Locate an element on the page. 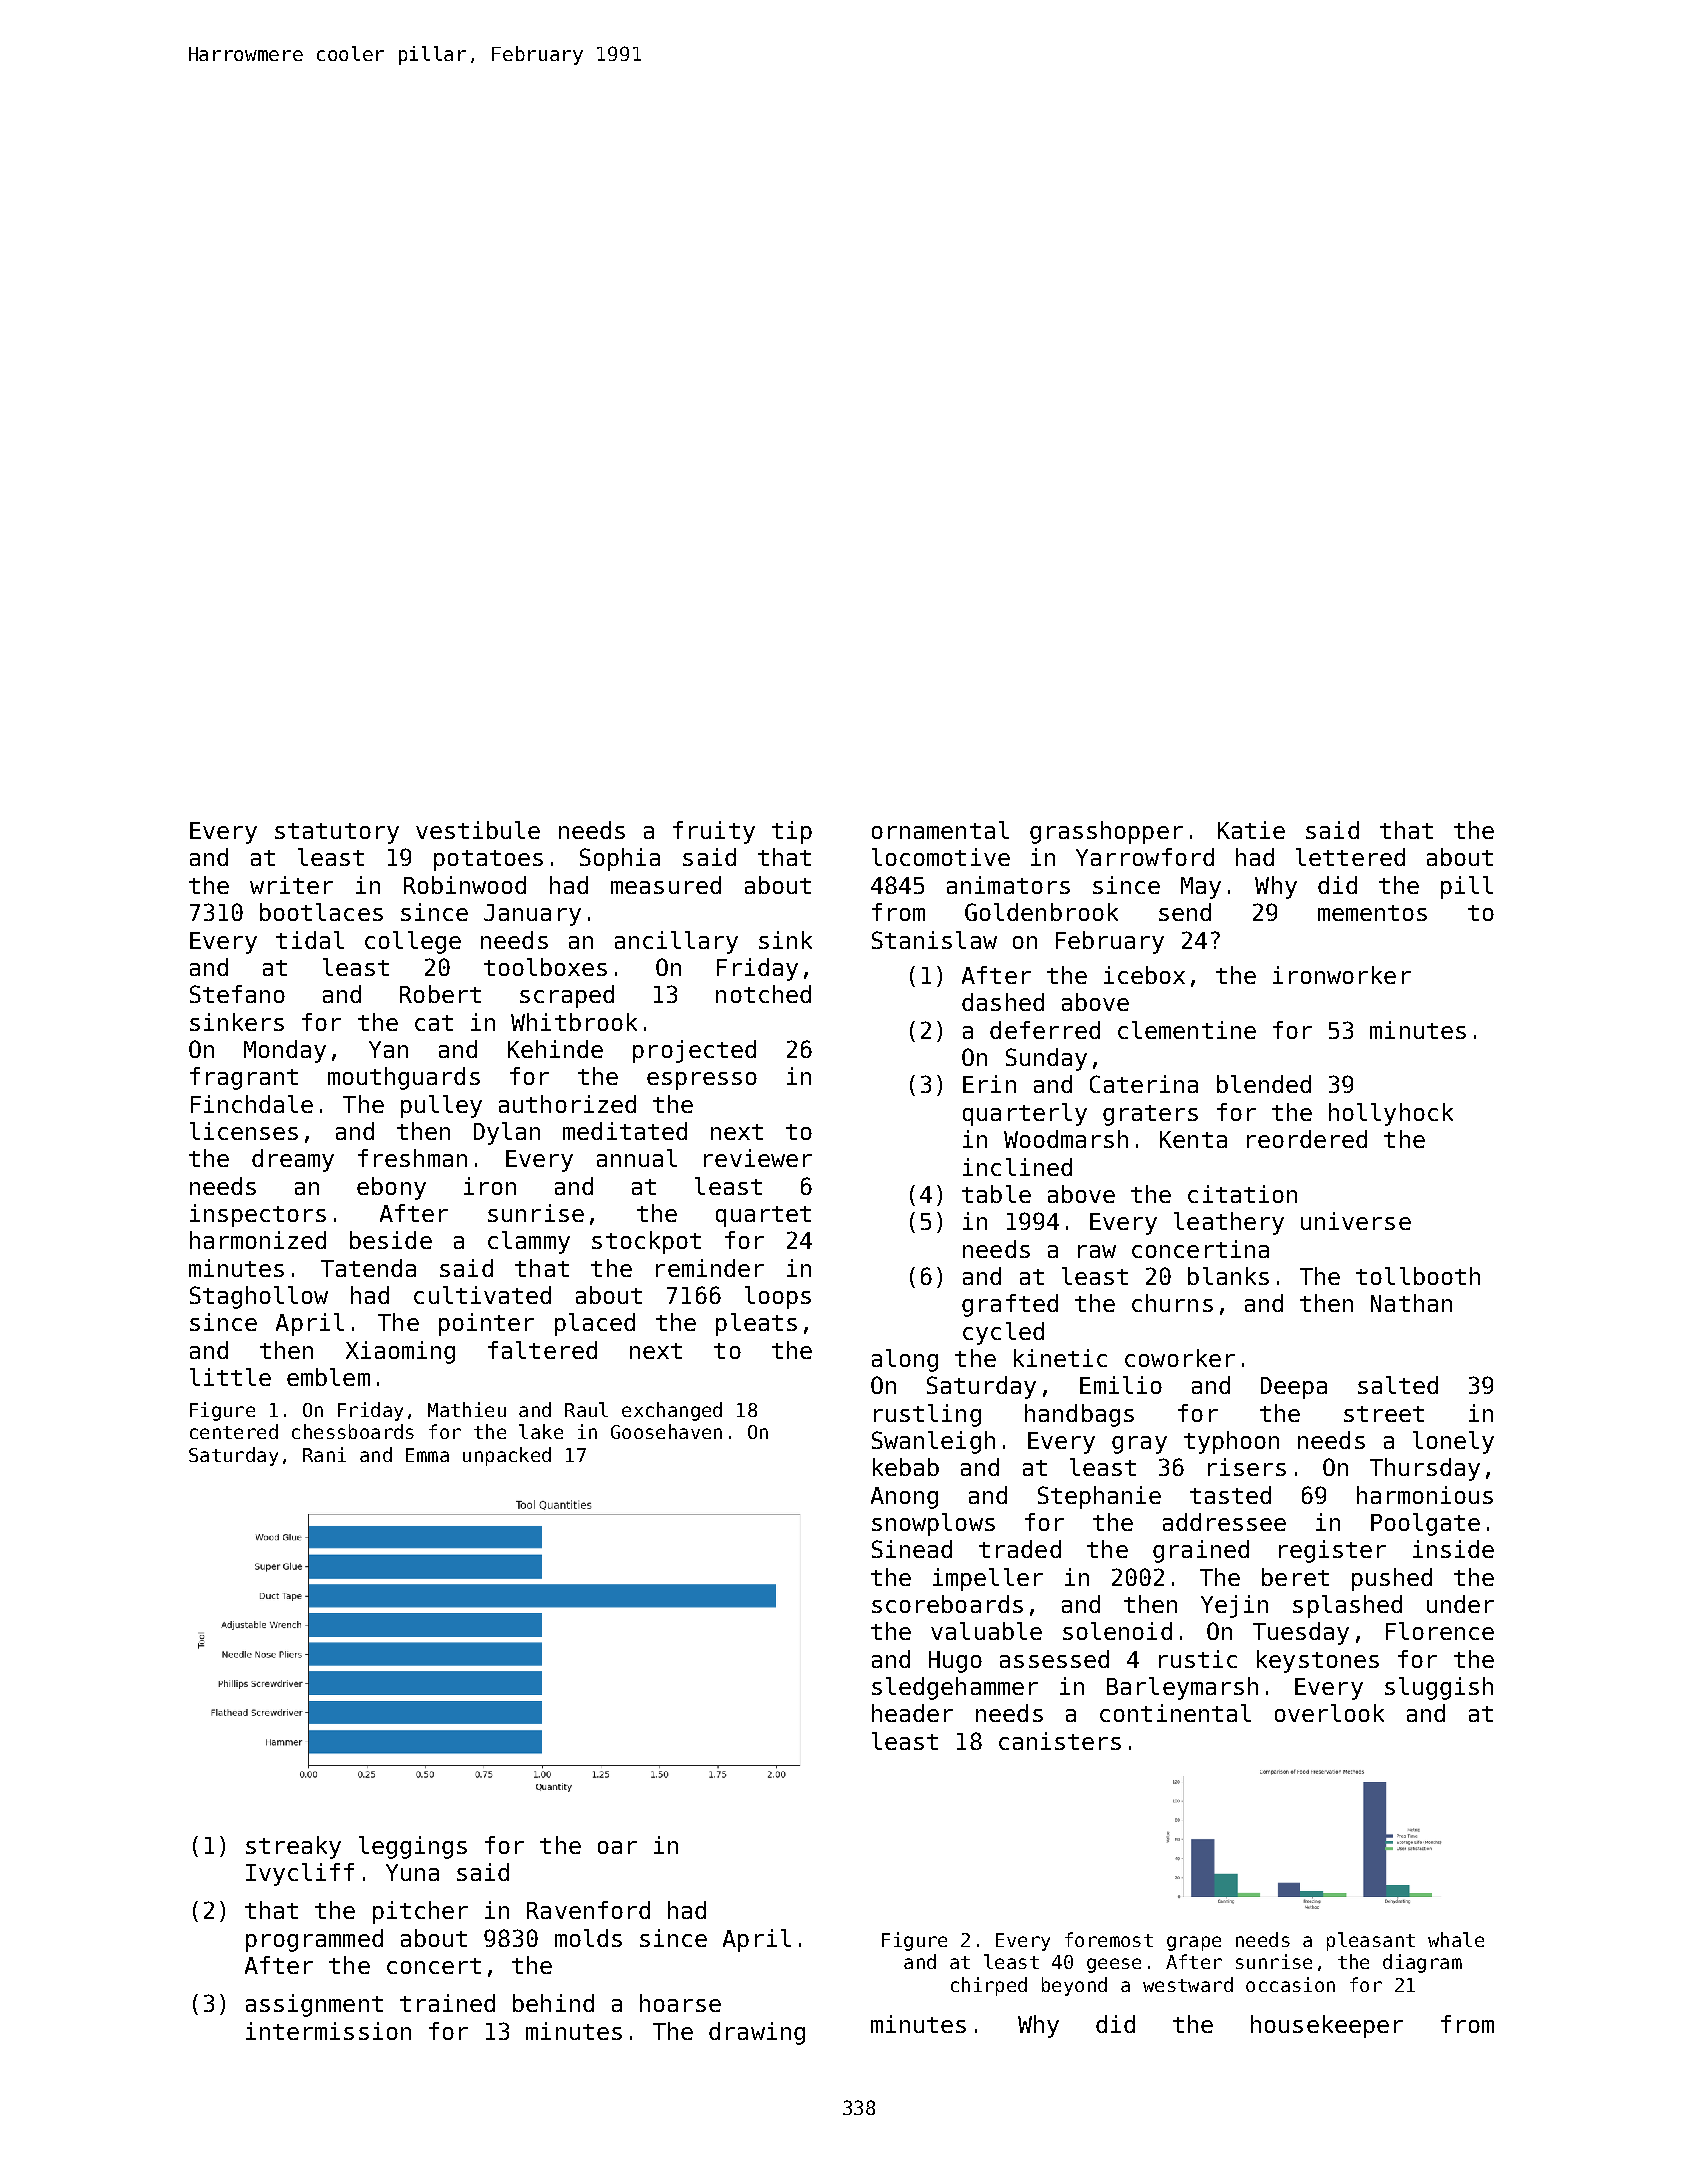 This document has height=2178, width=1683. rustling is located at coordinates (927, 1415).
